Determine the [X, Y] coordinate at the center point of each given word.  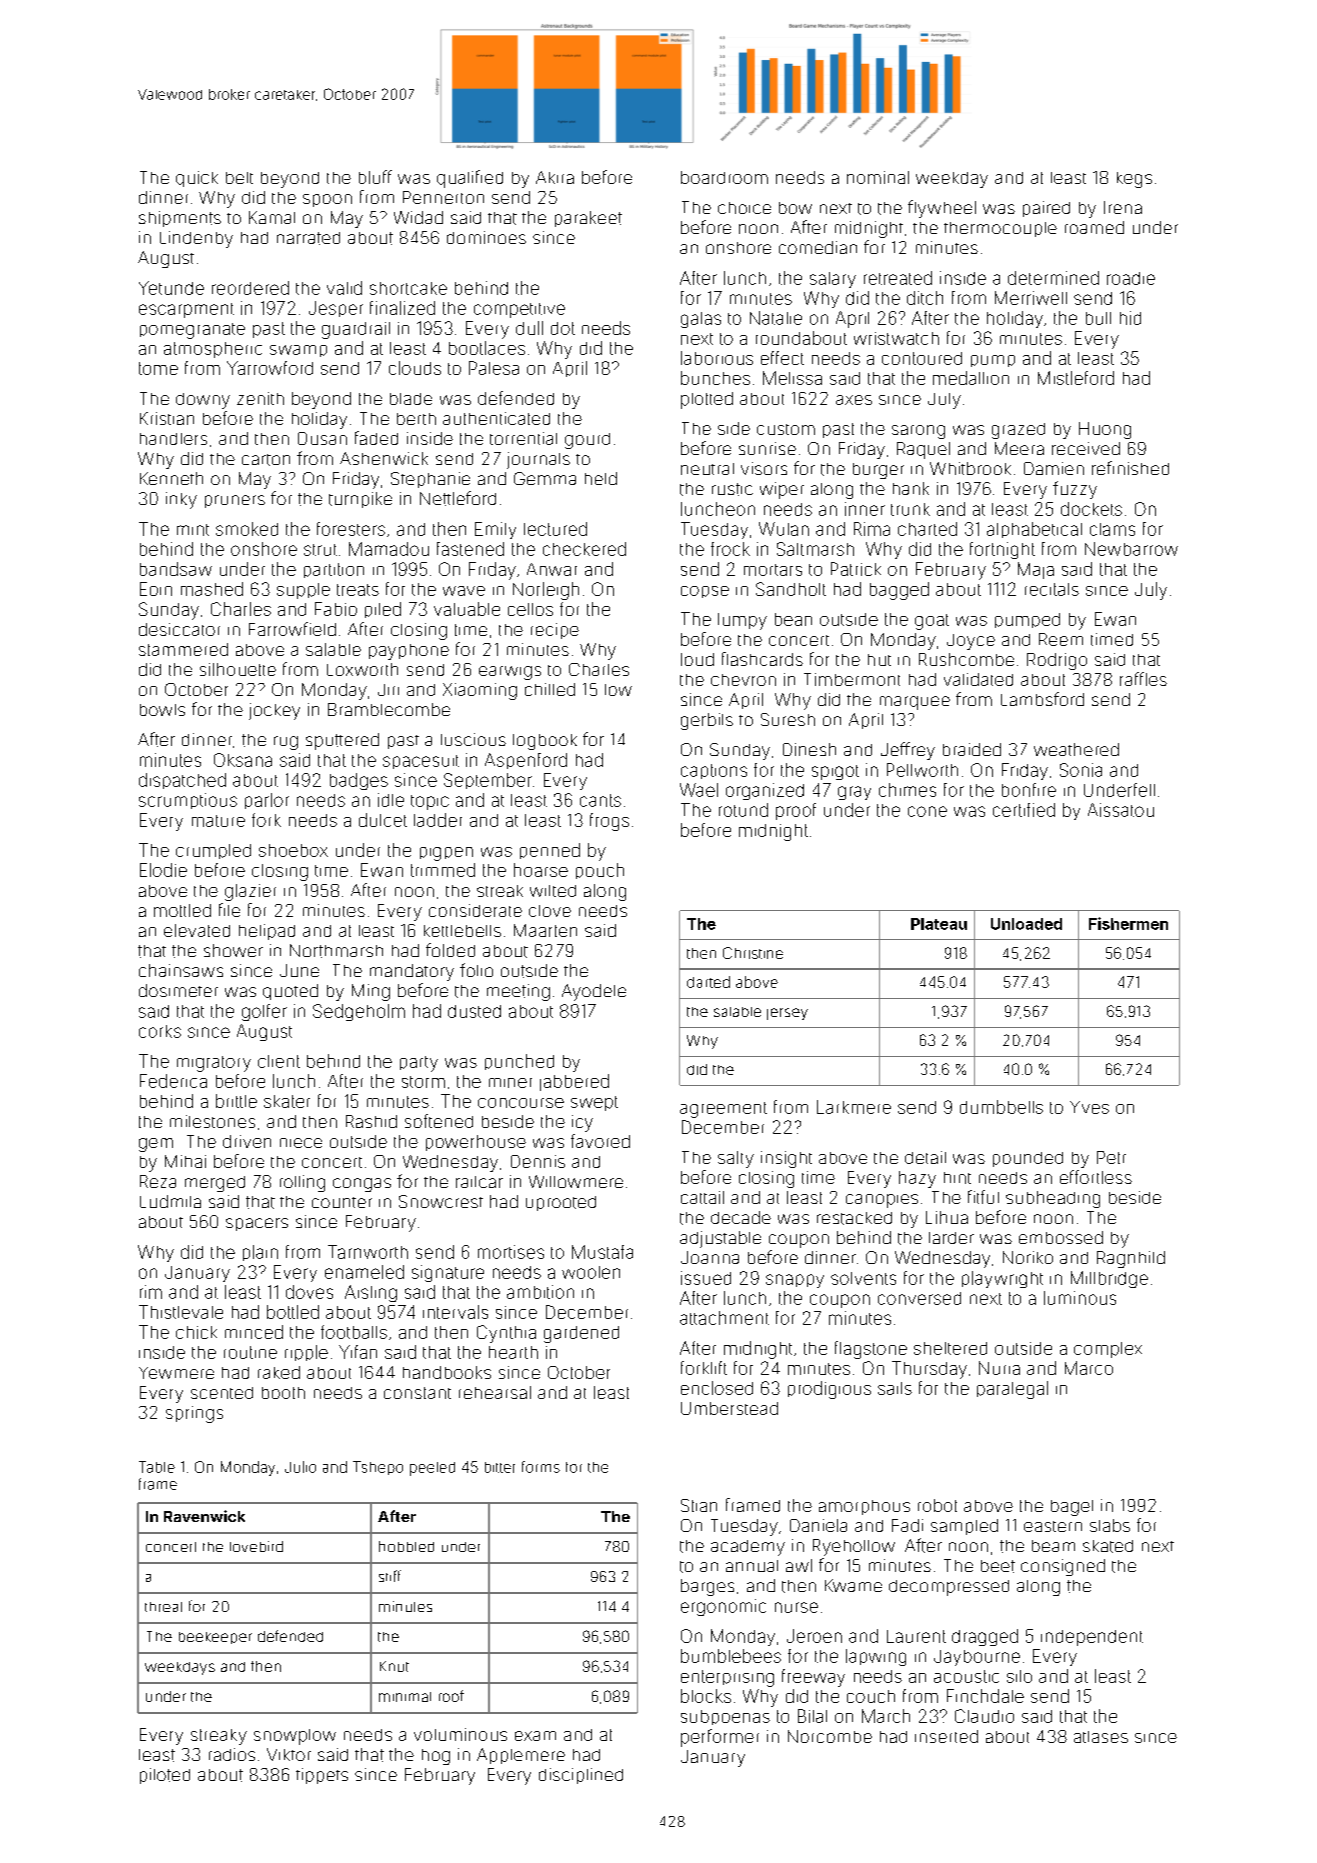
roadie [1131, 278]
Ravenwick [204, 1516]
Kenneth [171, 478]
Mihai [185, 1161]
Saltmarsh [815, 549]
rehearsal [495, 1392]
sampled [964, 1527]
